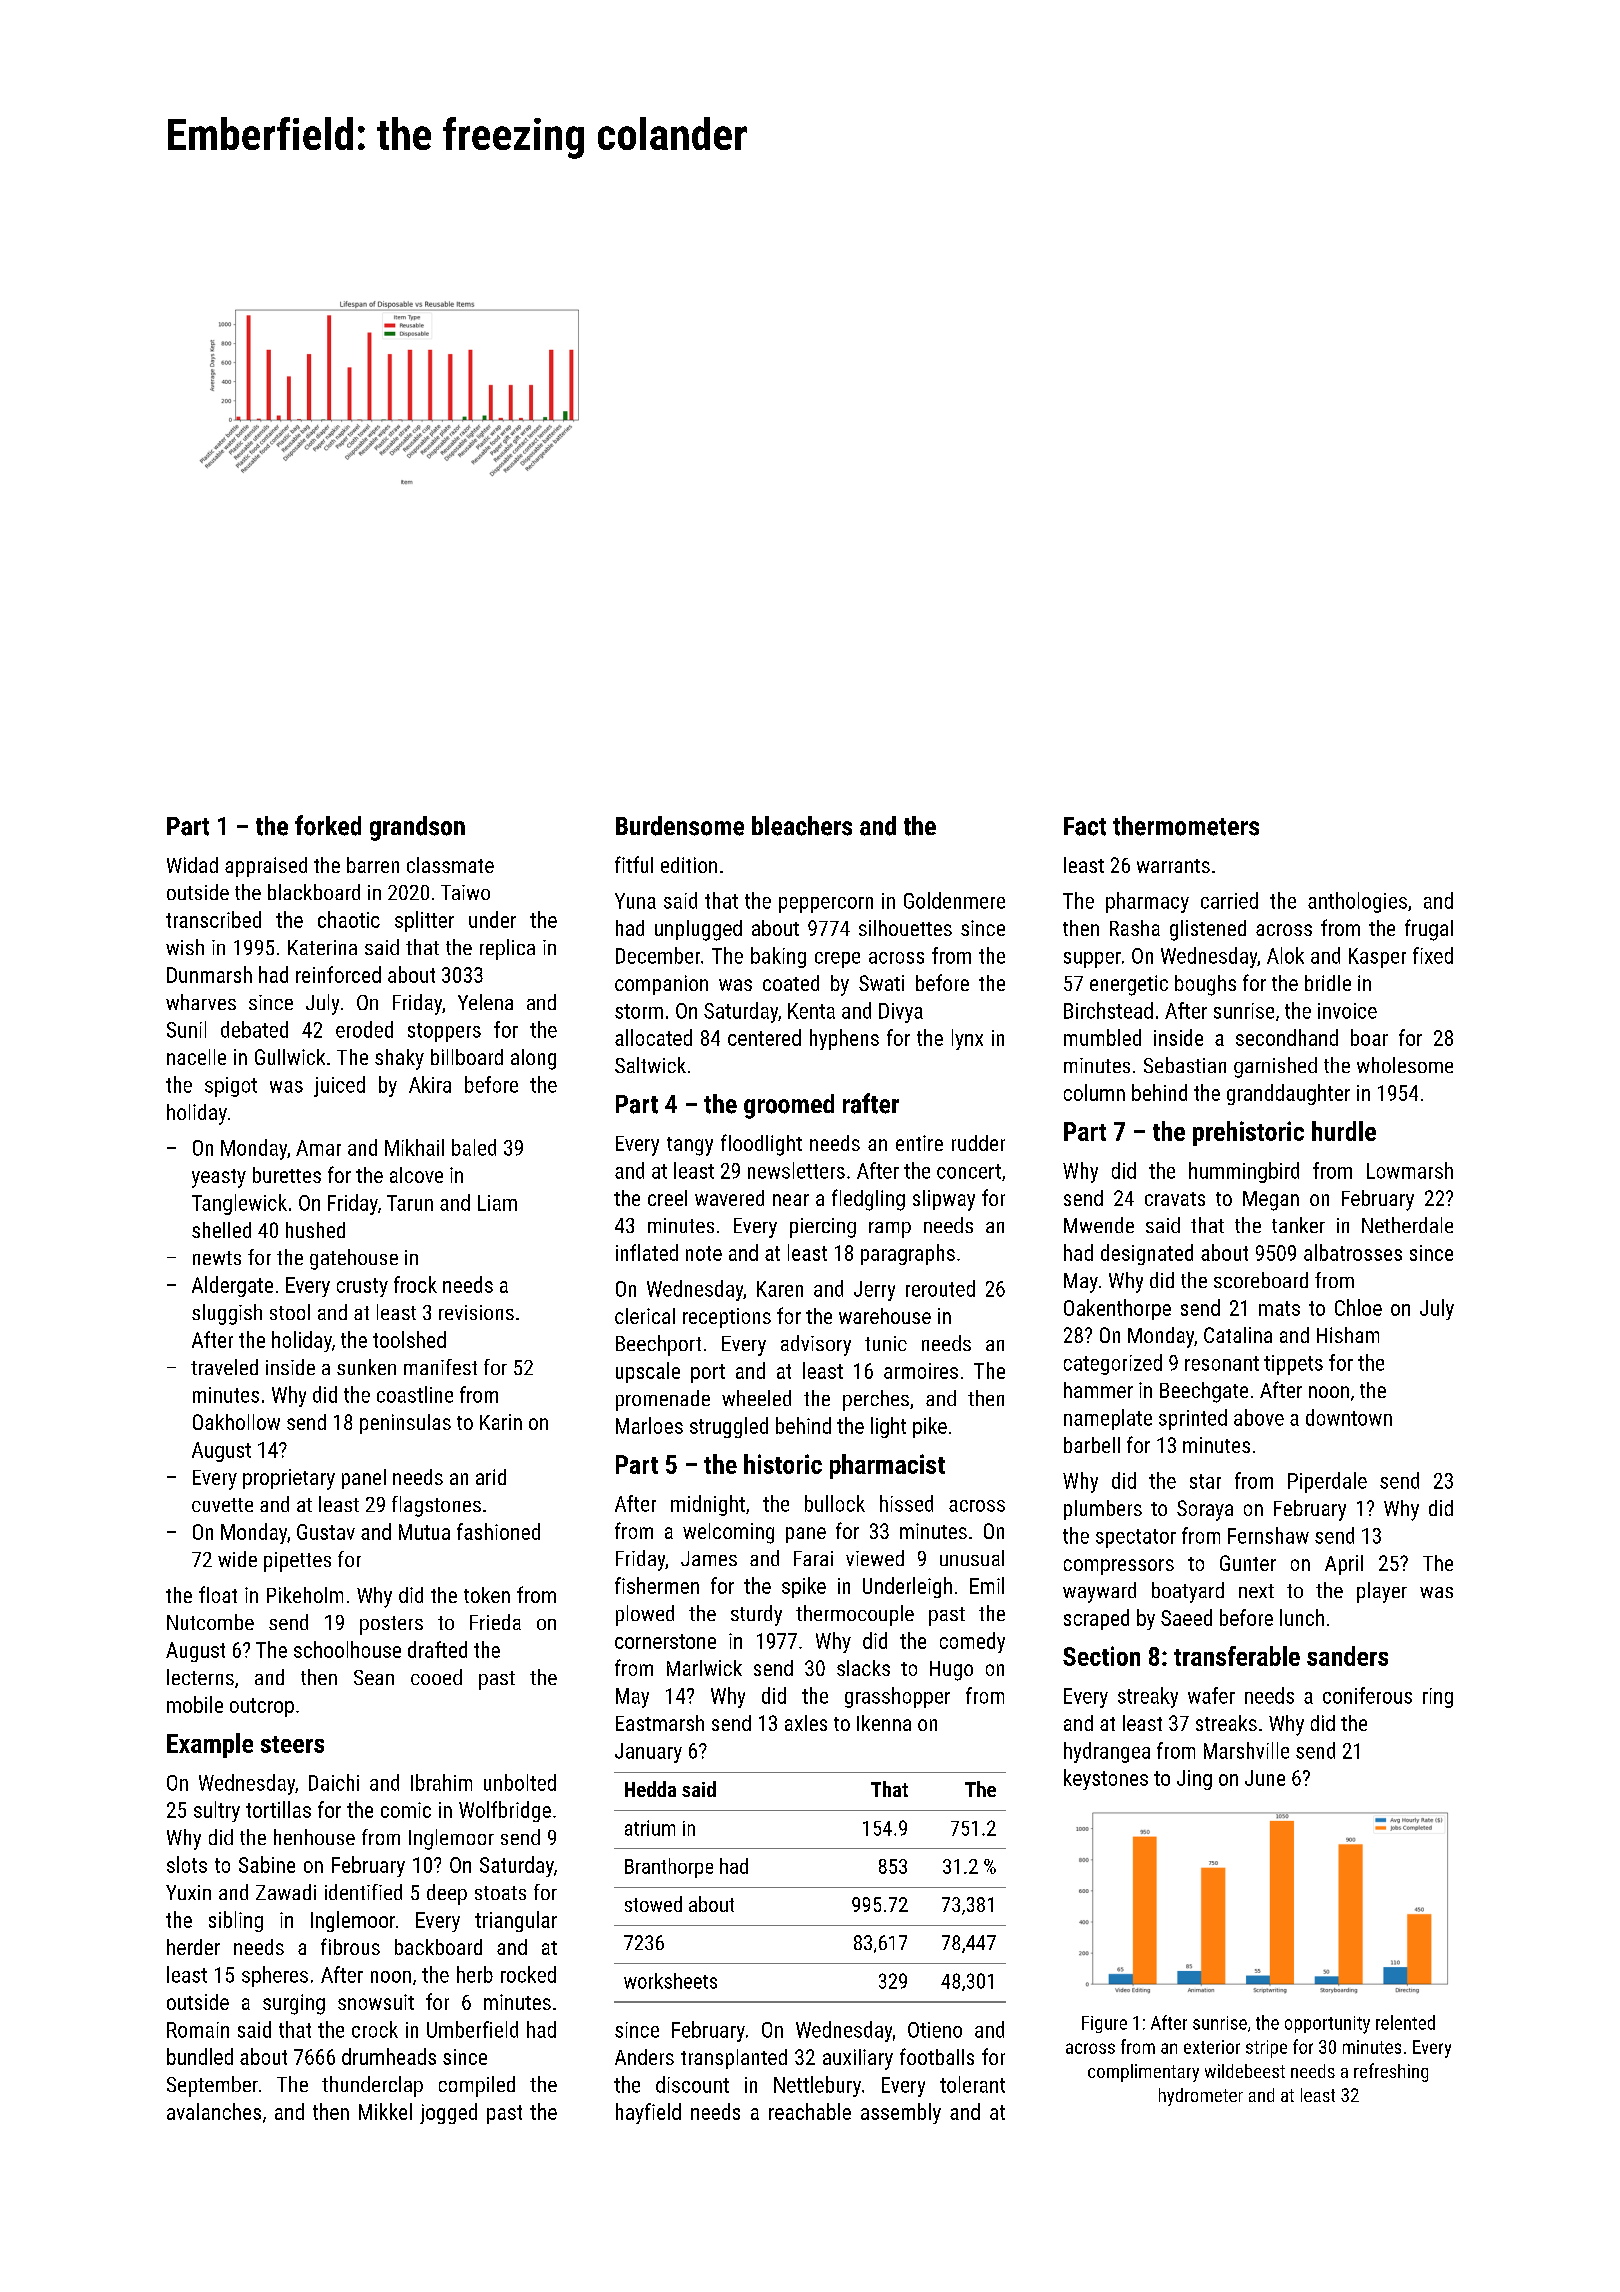  Describe the element at coordinates (704, 1253) in the image. I see `note` at that location.
